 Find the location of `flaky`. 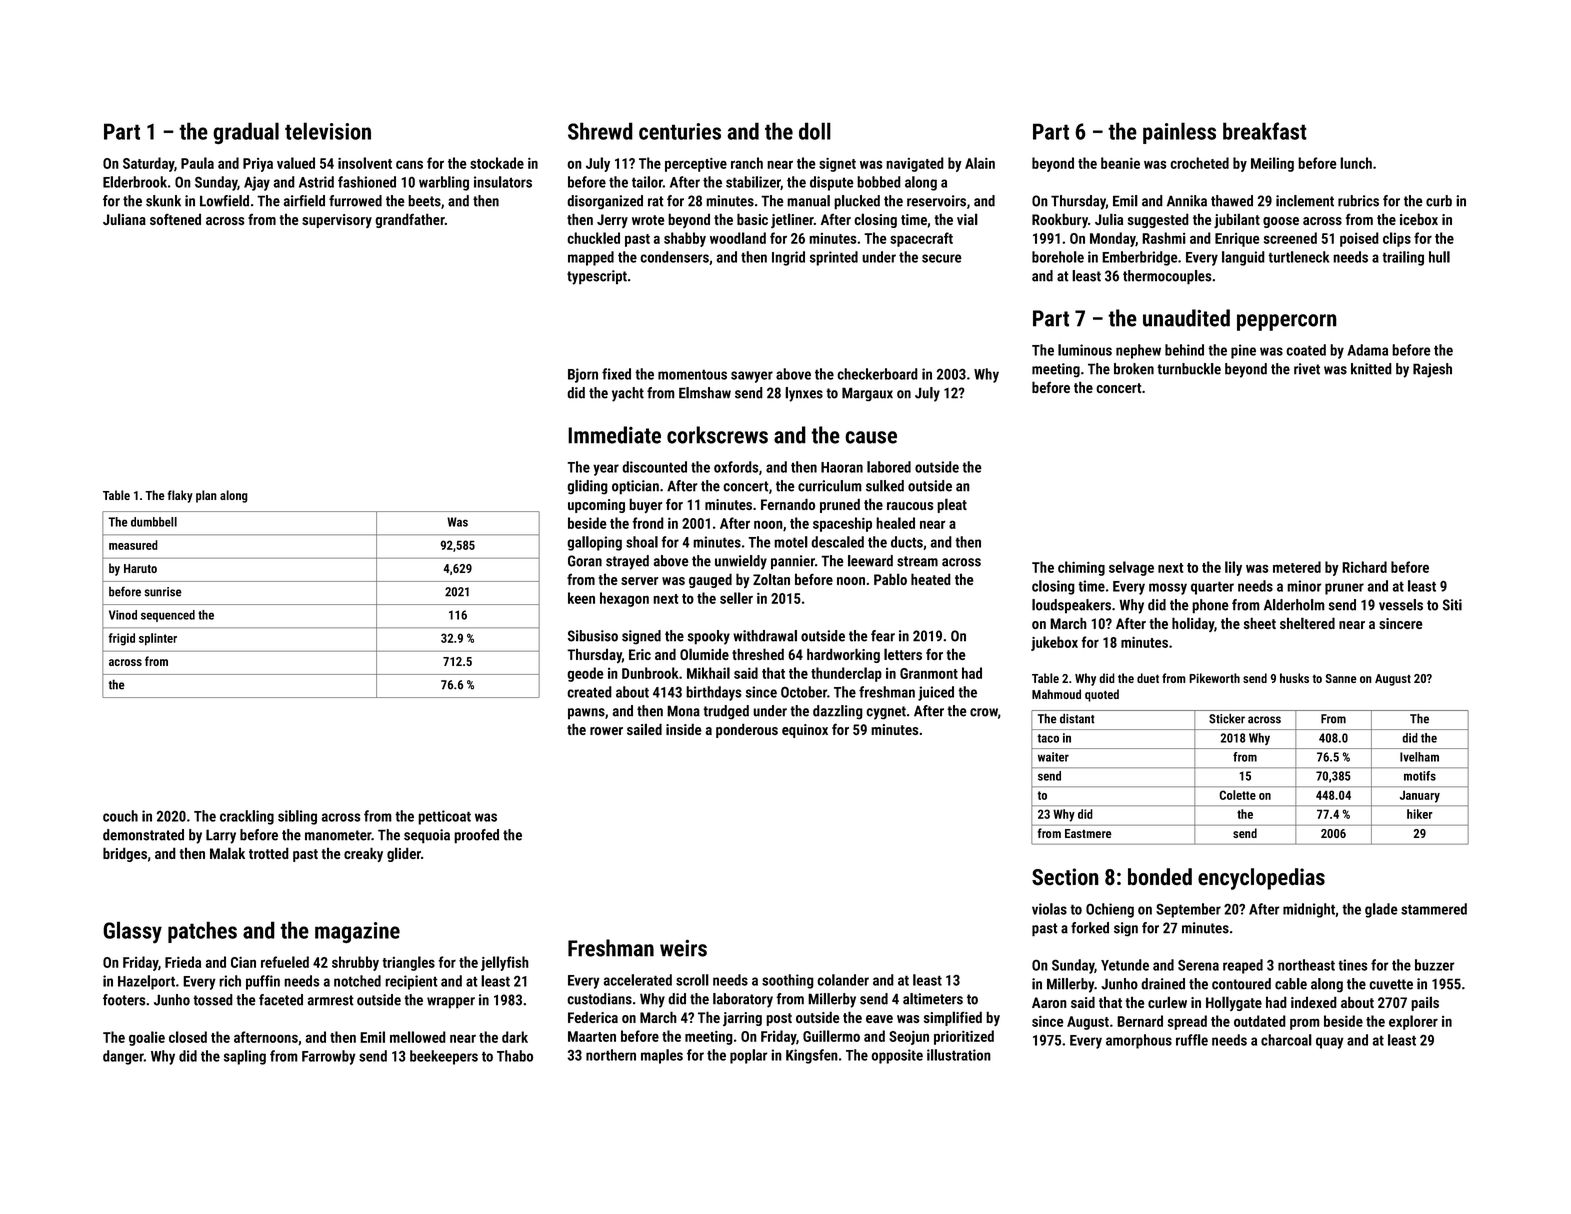

flaky is located at coordinates (180, 496).
